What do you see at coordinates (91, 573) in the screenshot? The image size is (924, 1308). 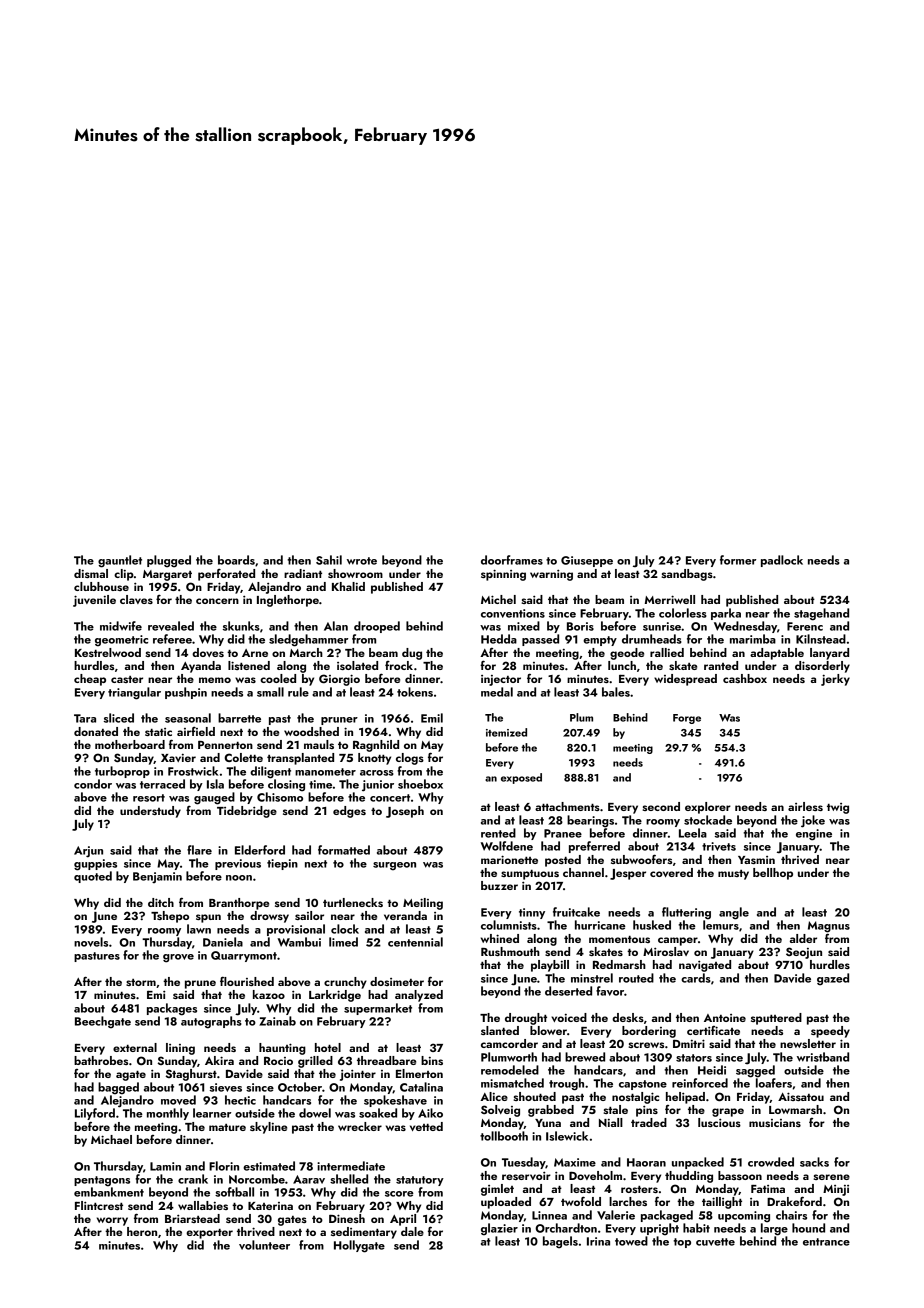 I see `dismal` at bounding box center [91, 573].
